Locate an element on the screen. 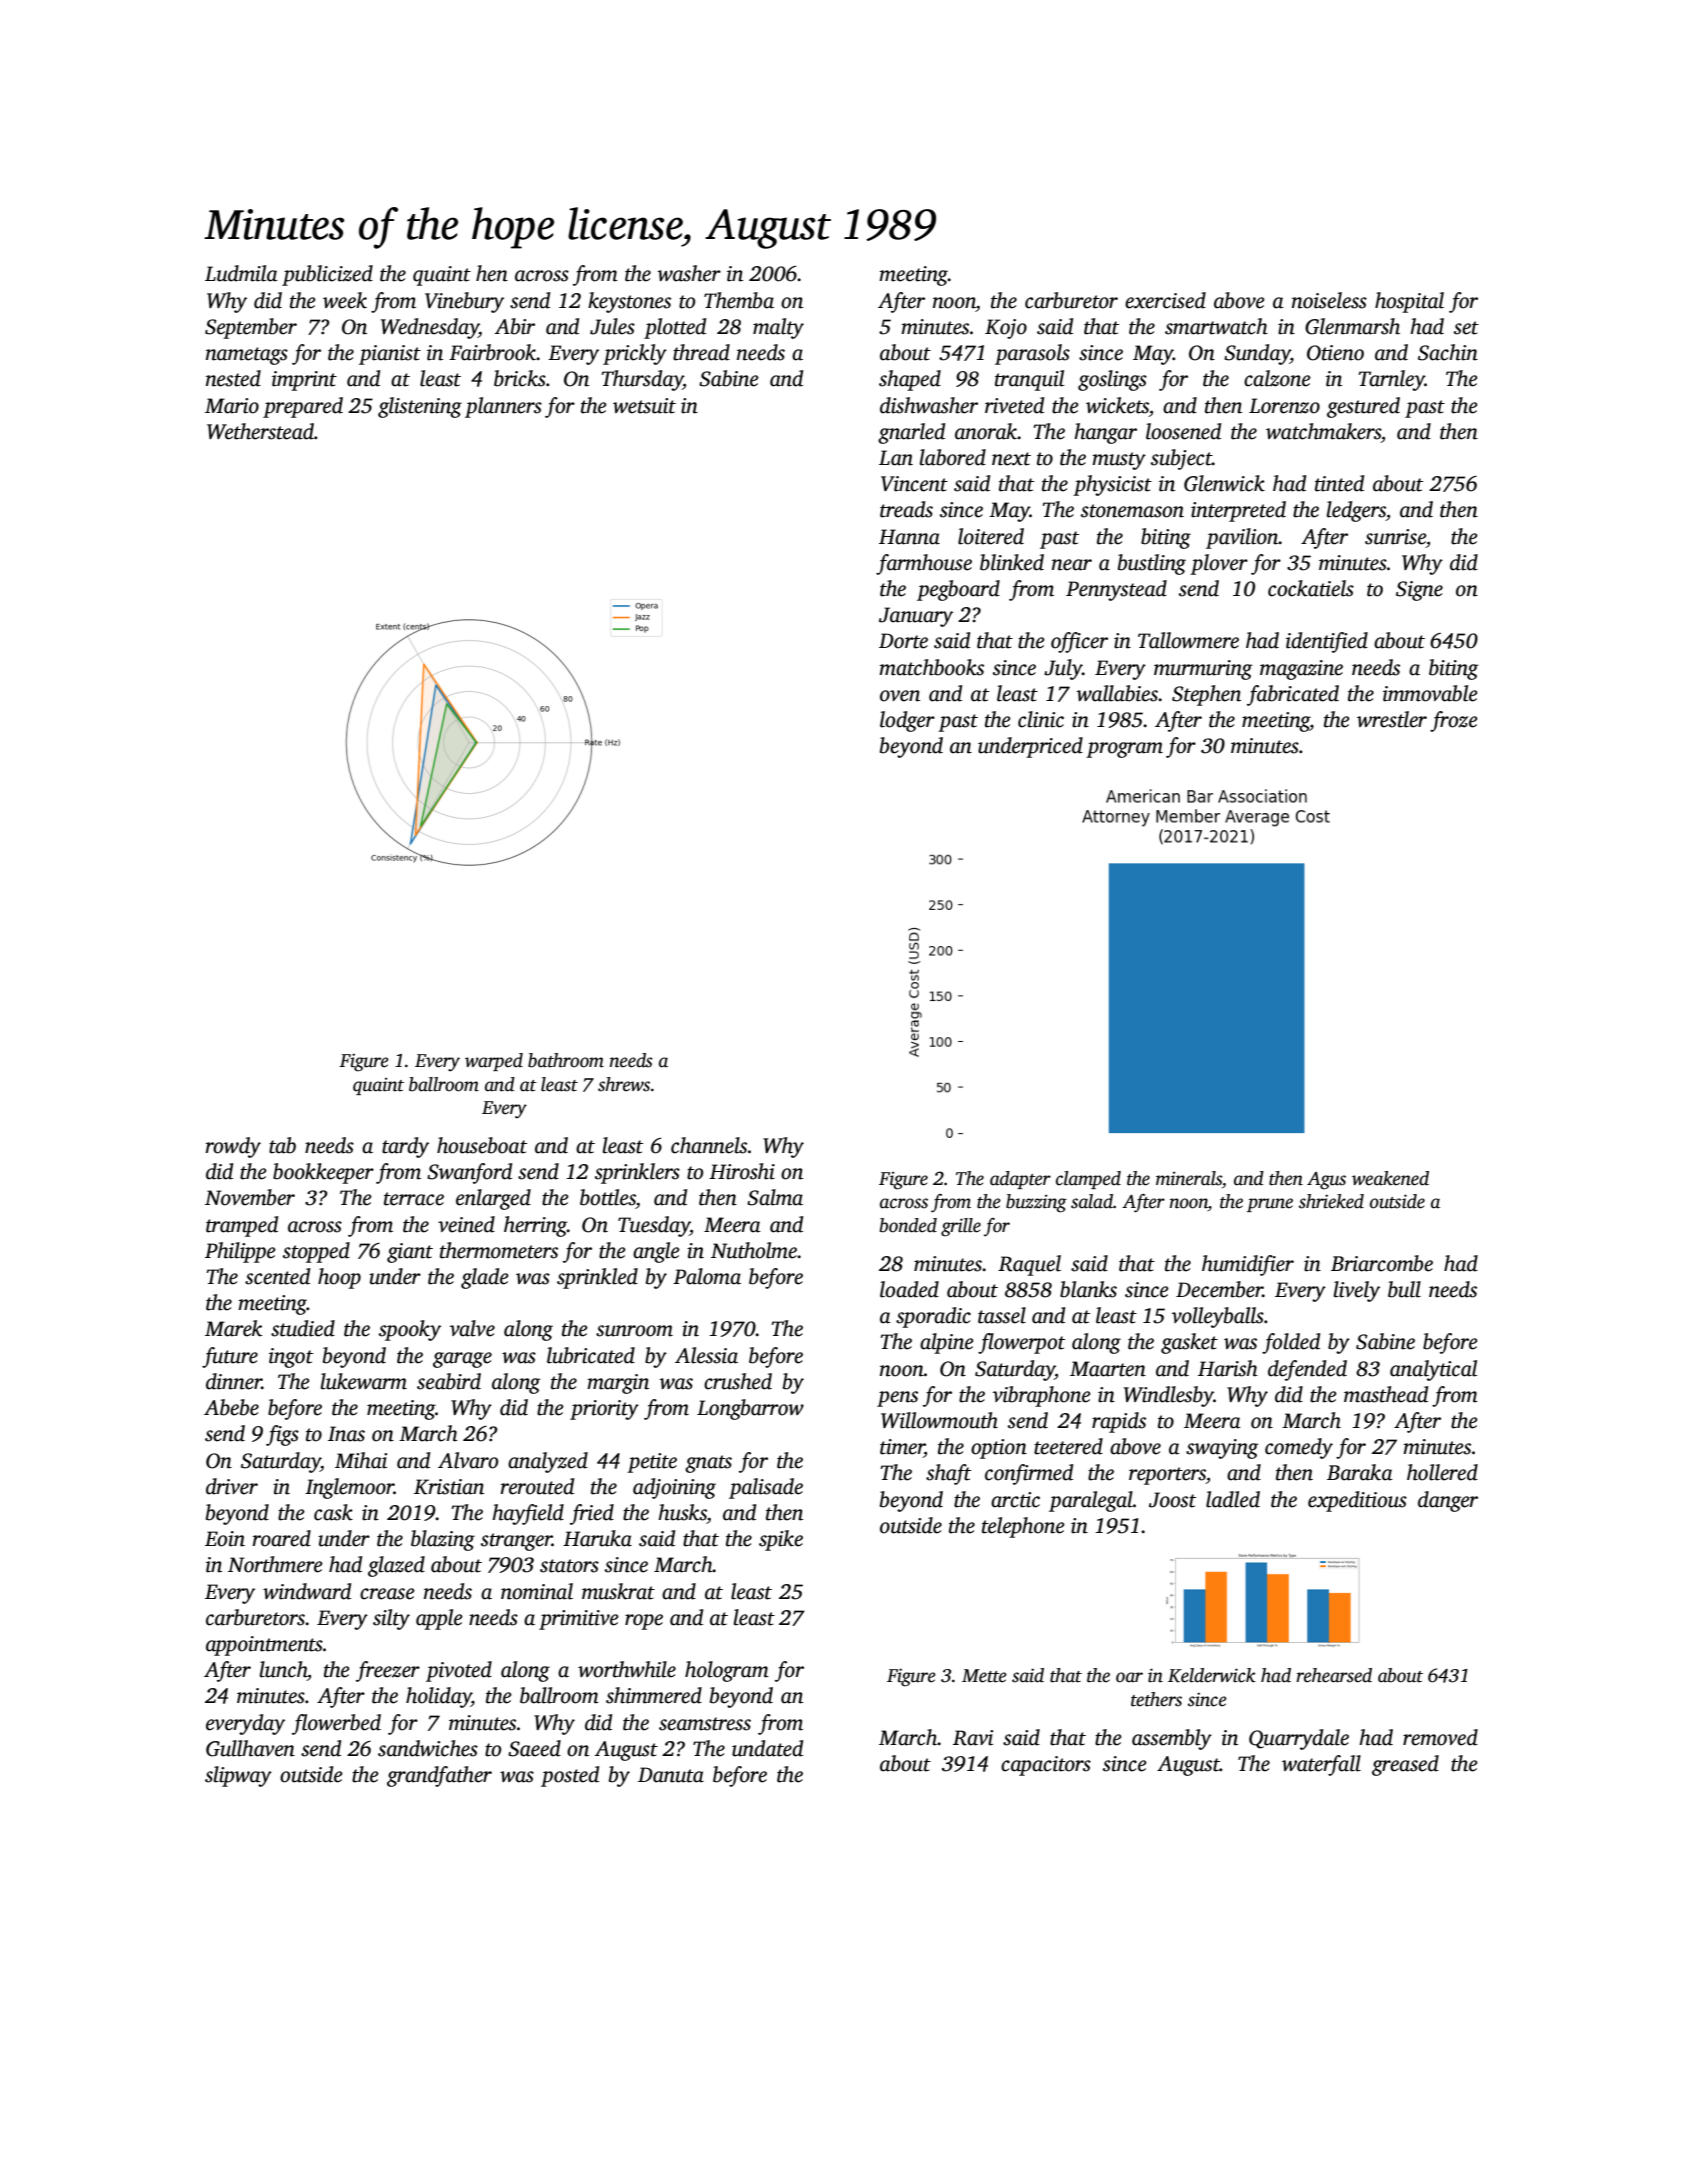  malty is located at coordinates (778, 328).
